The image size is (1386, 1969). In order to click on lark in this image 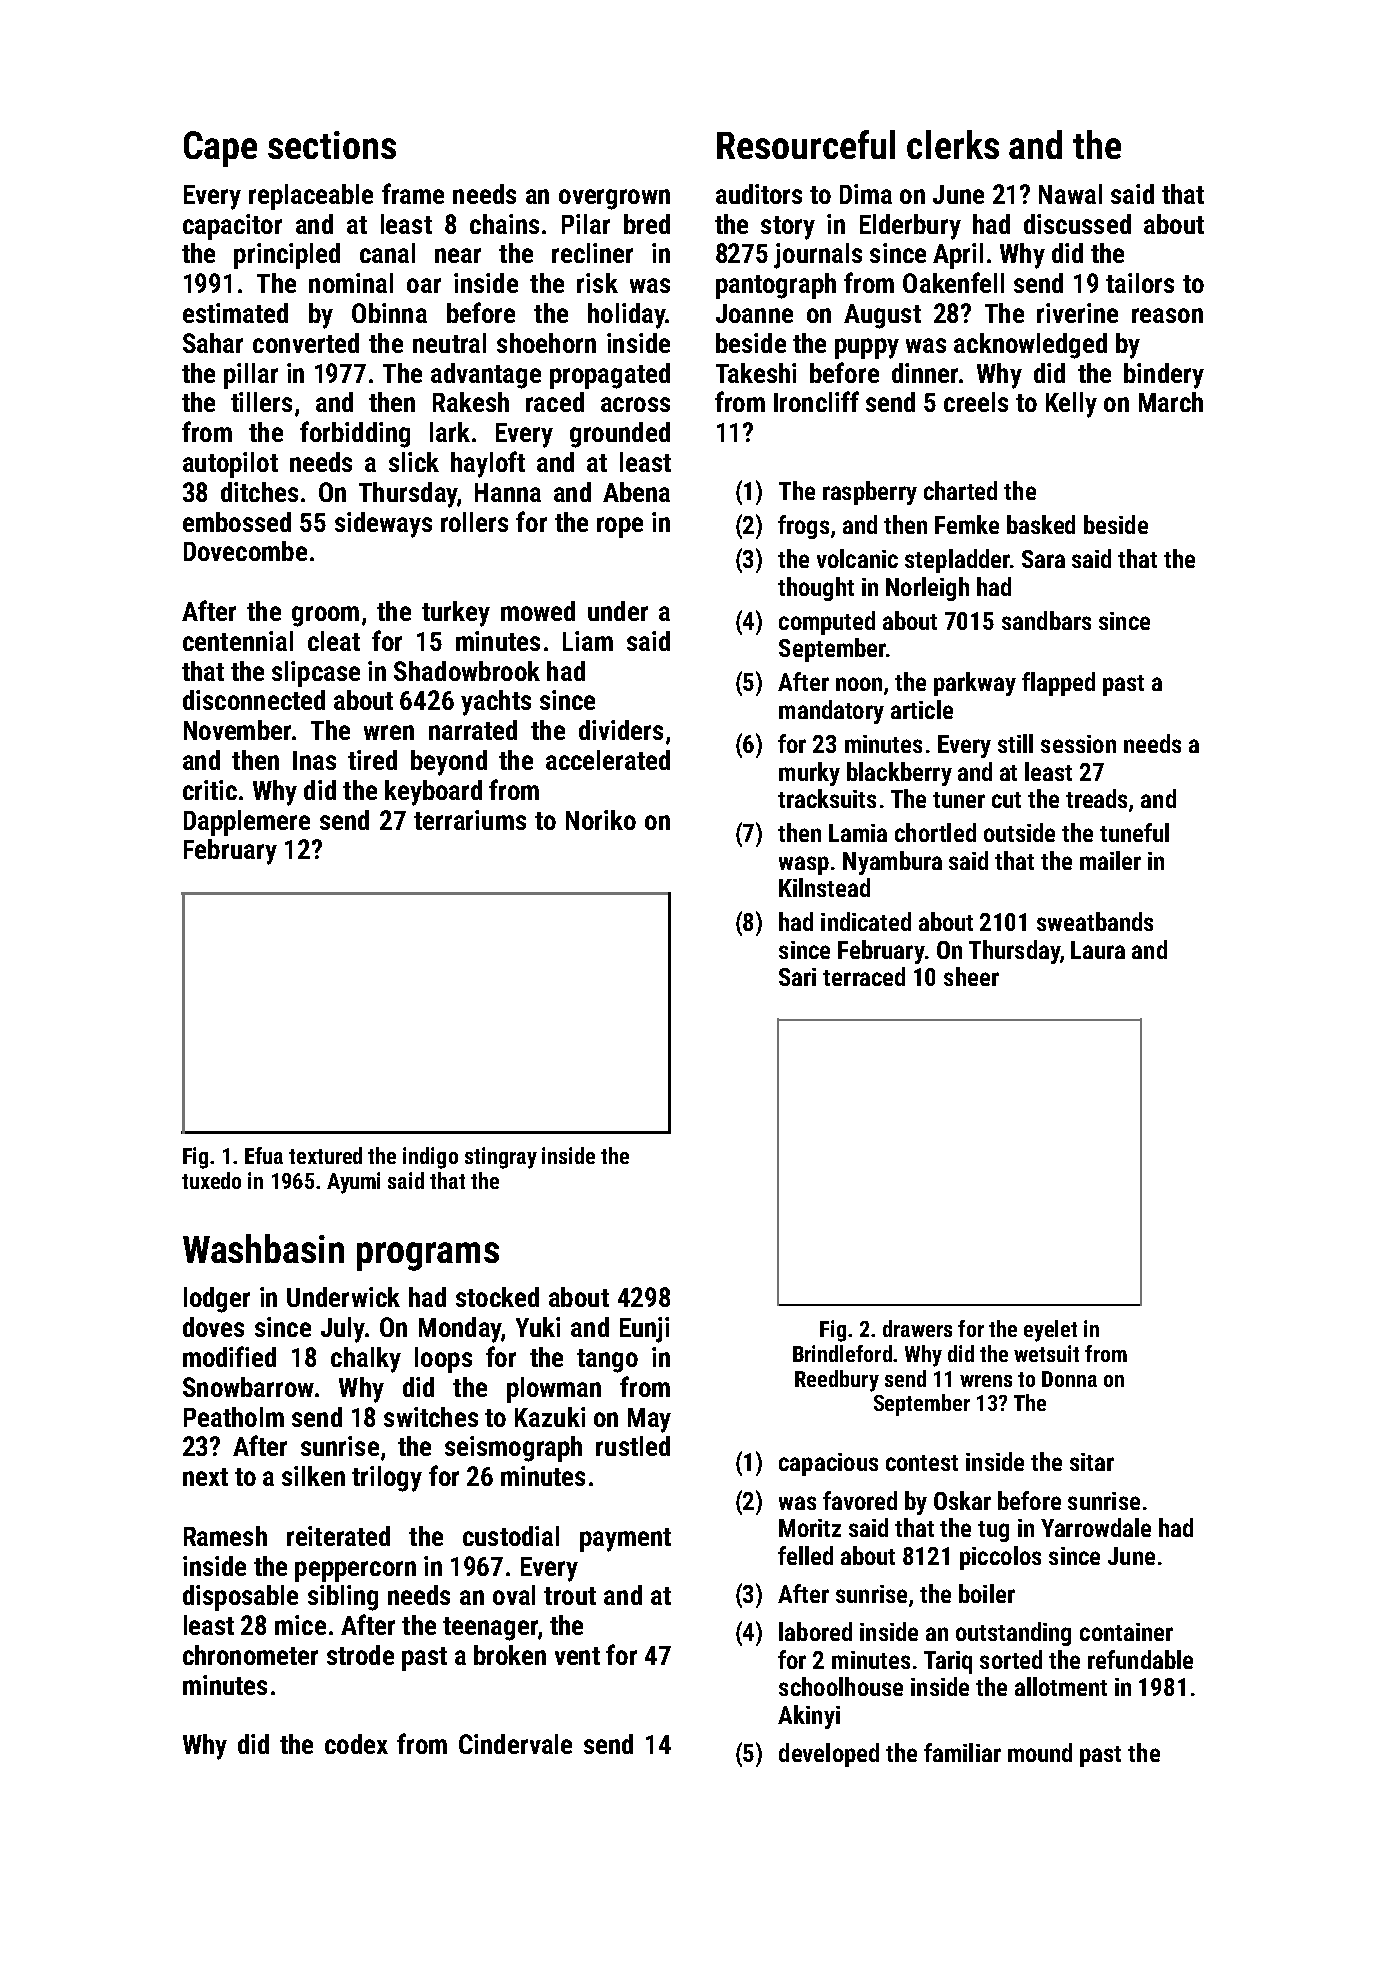, I will do `click(450, 432)`.
